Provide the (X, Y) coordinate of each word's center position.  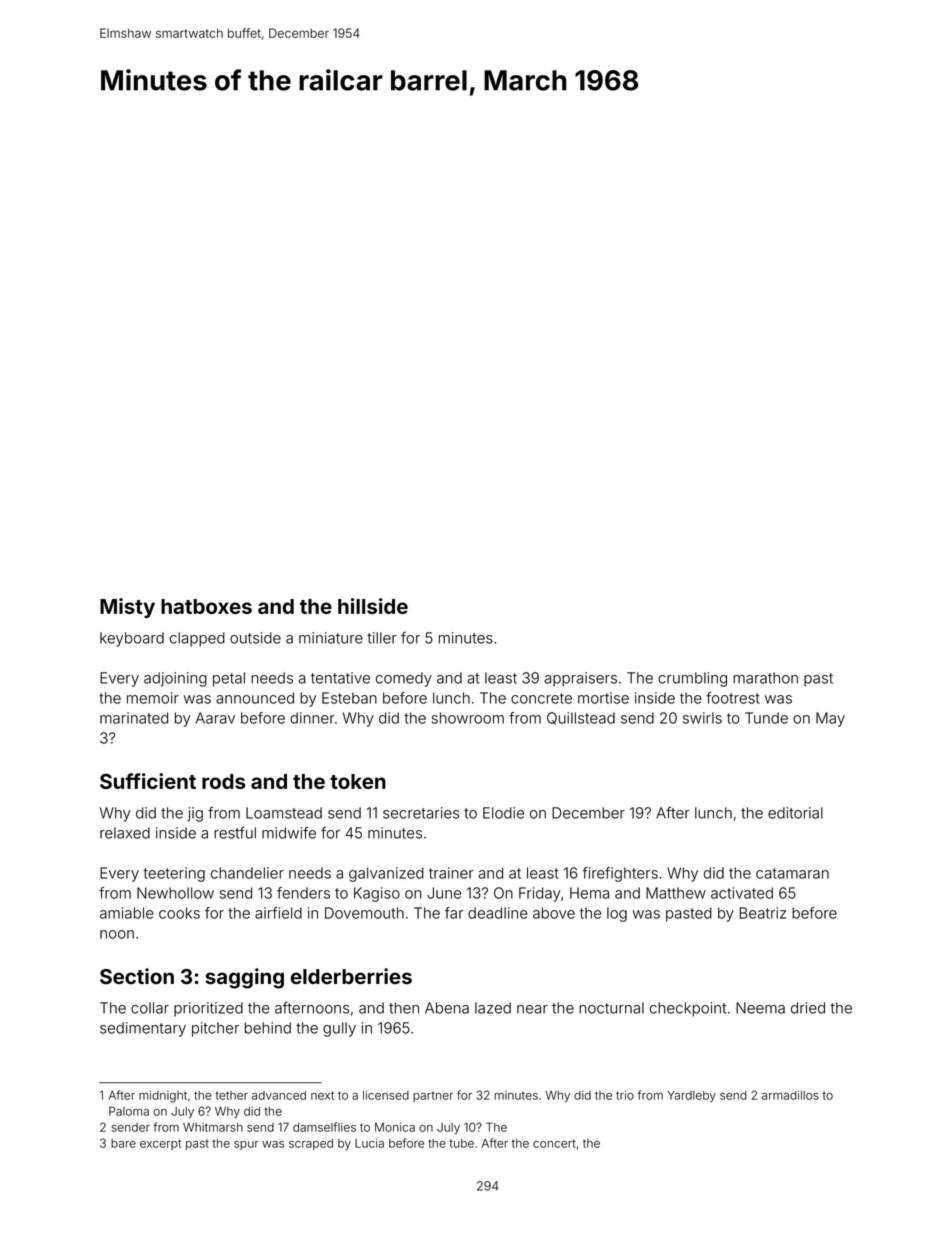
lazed (493, 1008)
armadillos (790, 1095)
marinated (134, 718)
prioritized (208, 1009)
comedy (404, 679)
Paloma (129, 1111)
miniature (331, 638)
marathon (765, 678)
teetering (174, 874)
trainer (451, 873)
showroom (468, 718)
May (830, 719)
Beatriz (763, 913)
